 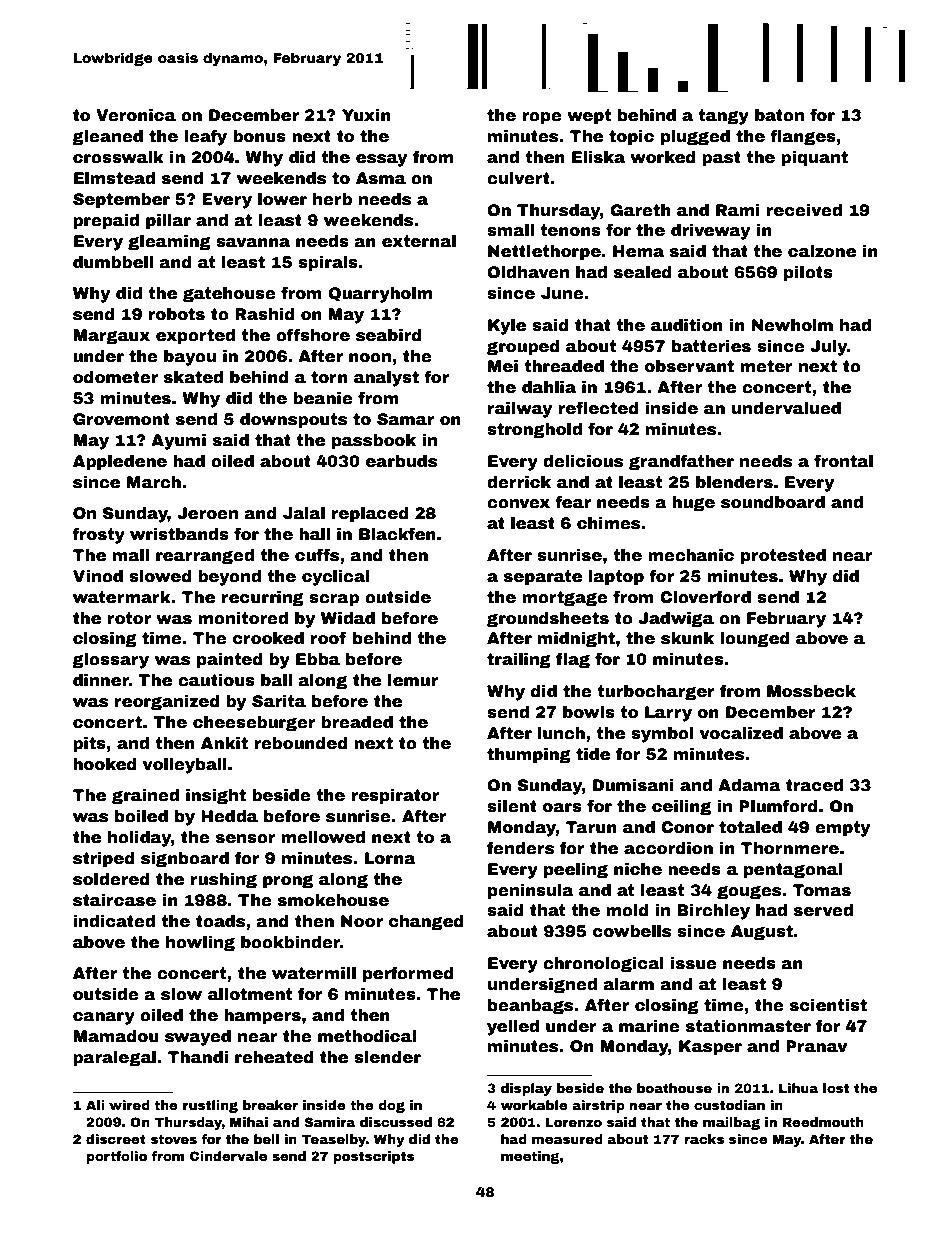 I want to click on canary, so click(x=104, y=1018).
